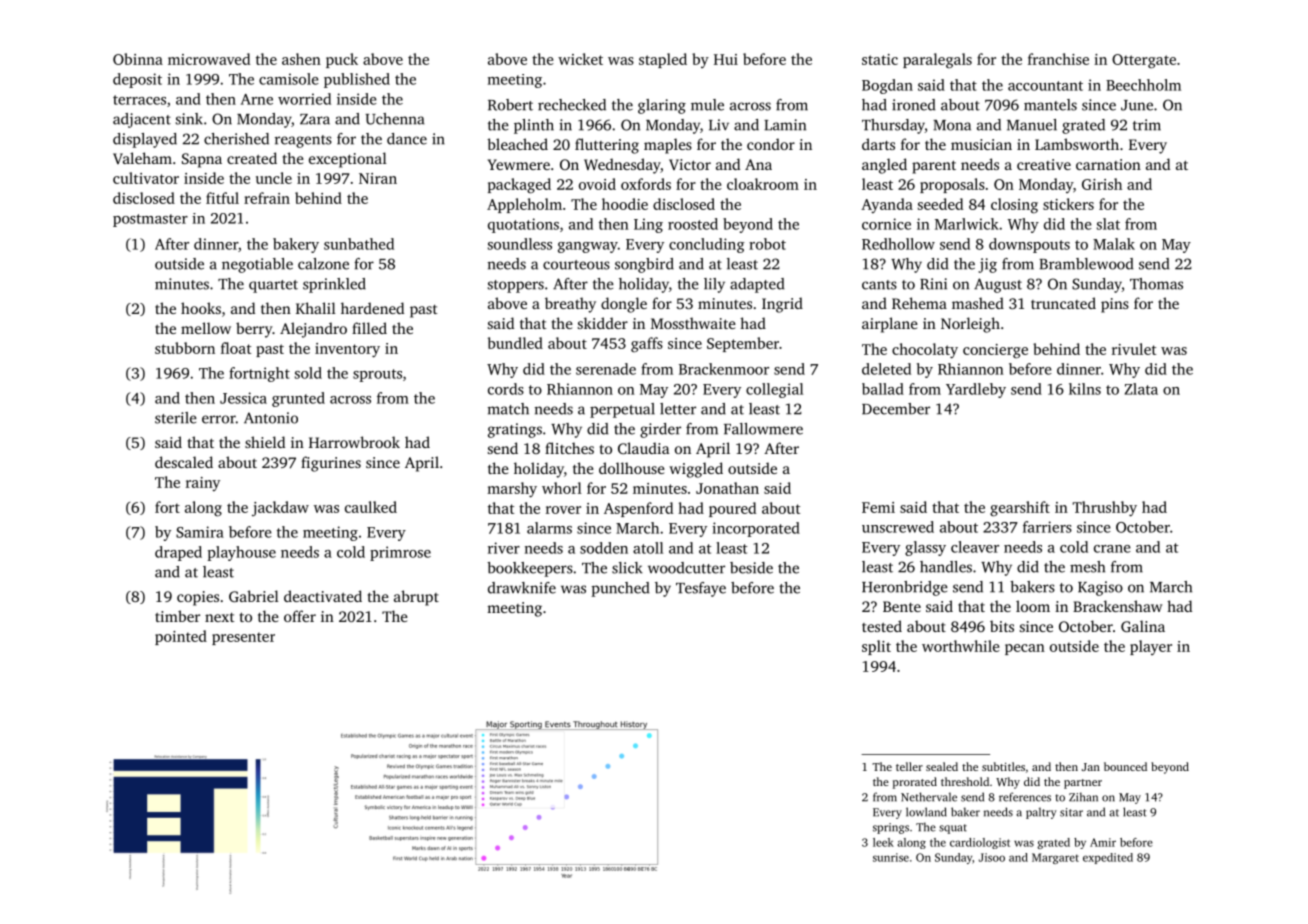 The image size is (1308, 924). What do you see at coordinates (243, 638) in the document?
I see `presenter` at bounding box center [243, 638].
